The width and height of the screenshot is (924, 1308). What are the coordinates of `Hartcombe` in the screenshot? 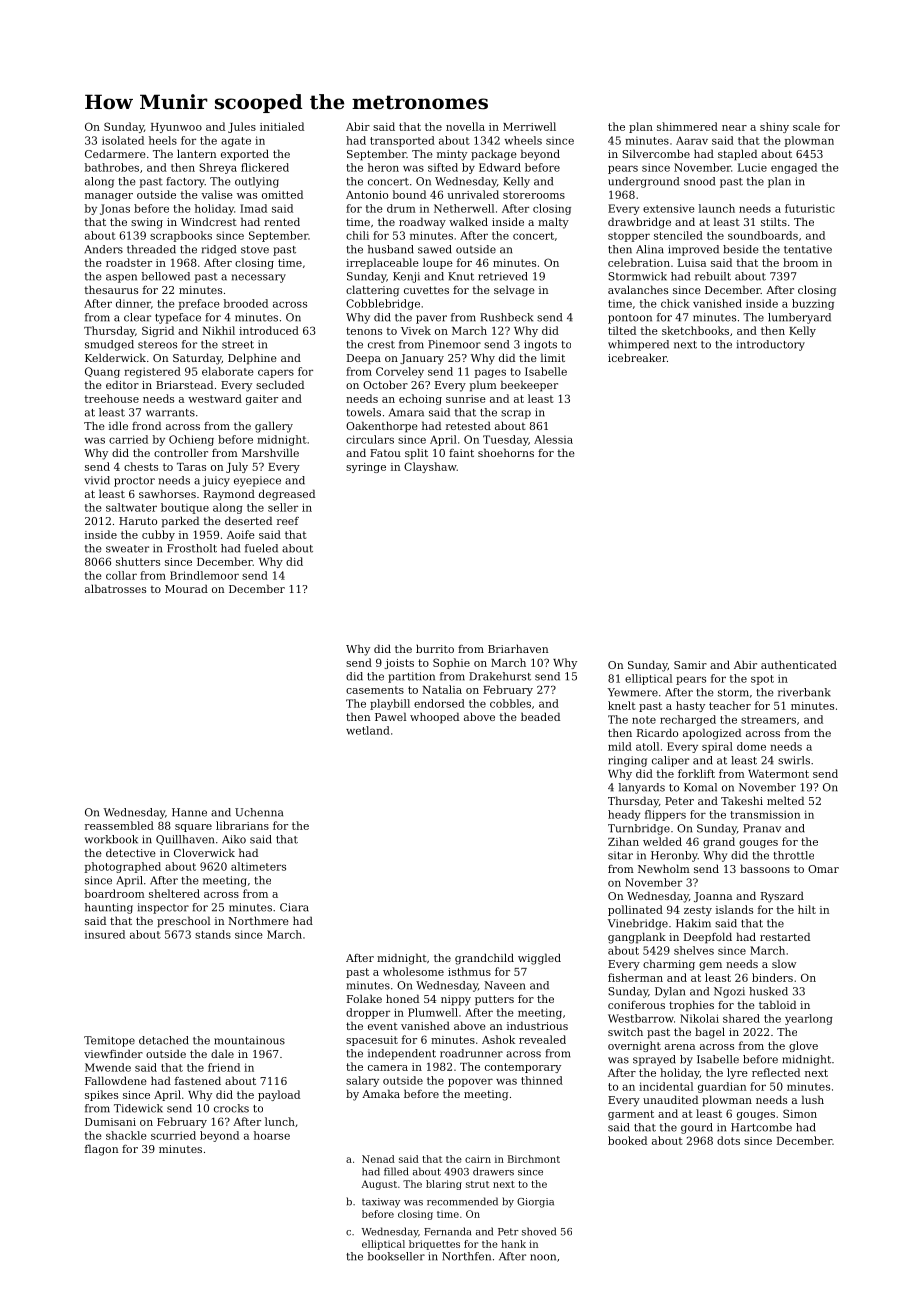 It's located at (761, 1127).
